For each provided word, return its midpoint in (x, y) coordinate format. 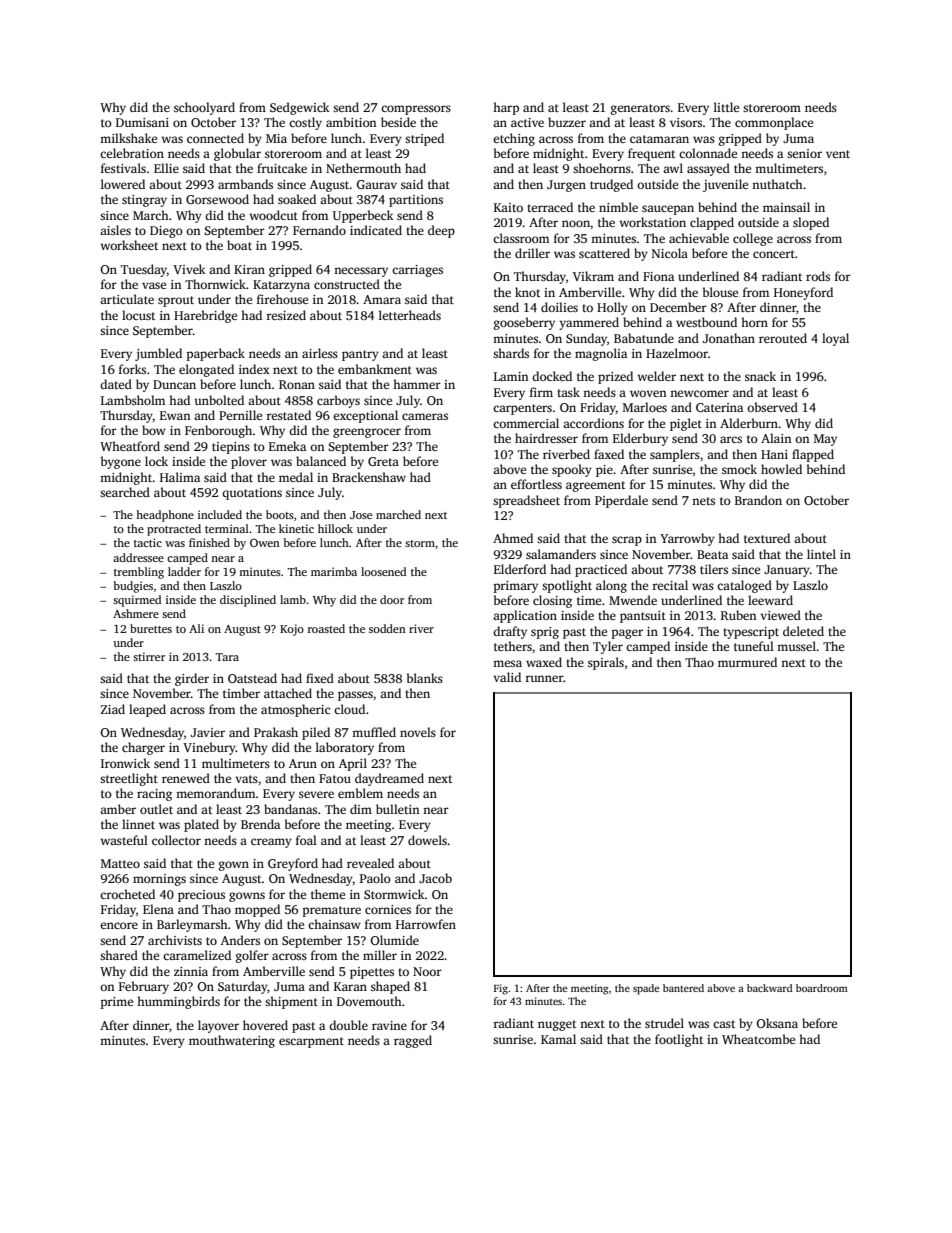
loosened (383, 571)
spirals (606, 663)
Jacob (435, 878)
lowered (123, 184)
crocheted (127, 894)
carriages (417, 271)
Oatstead (252, 678)
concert (774, 254)
